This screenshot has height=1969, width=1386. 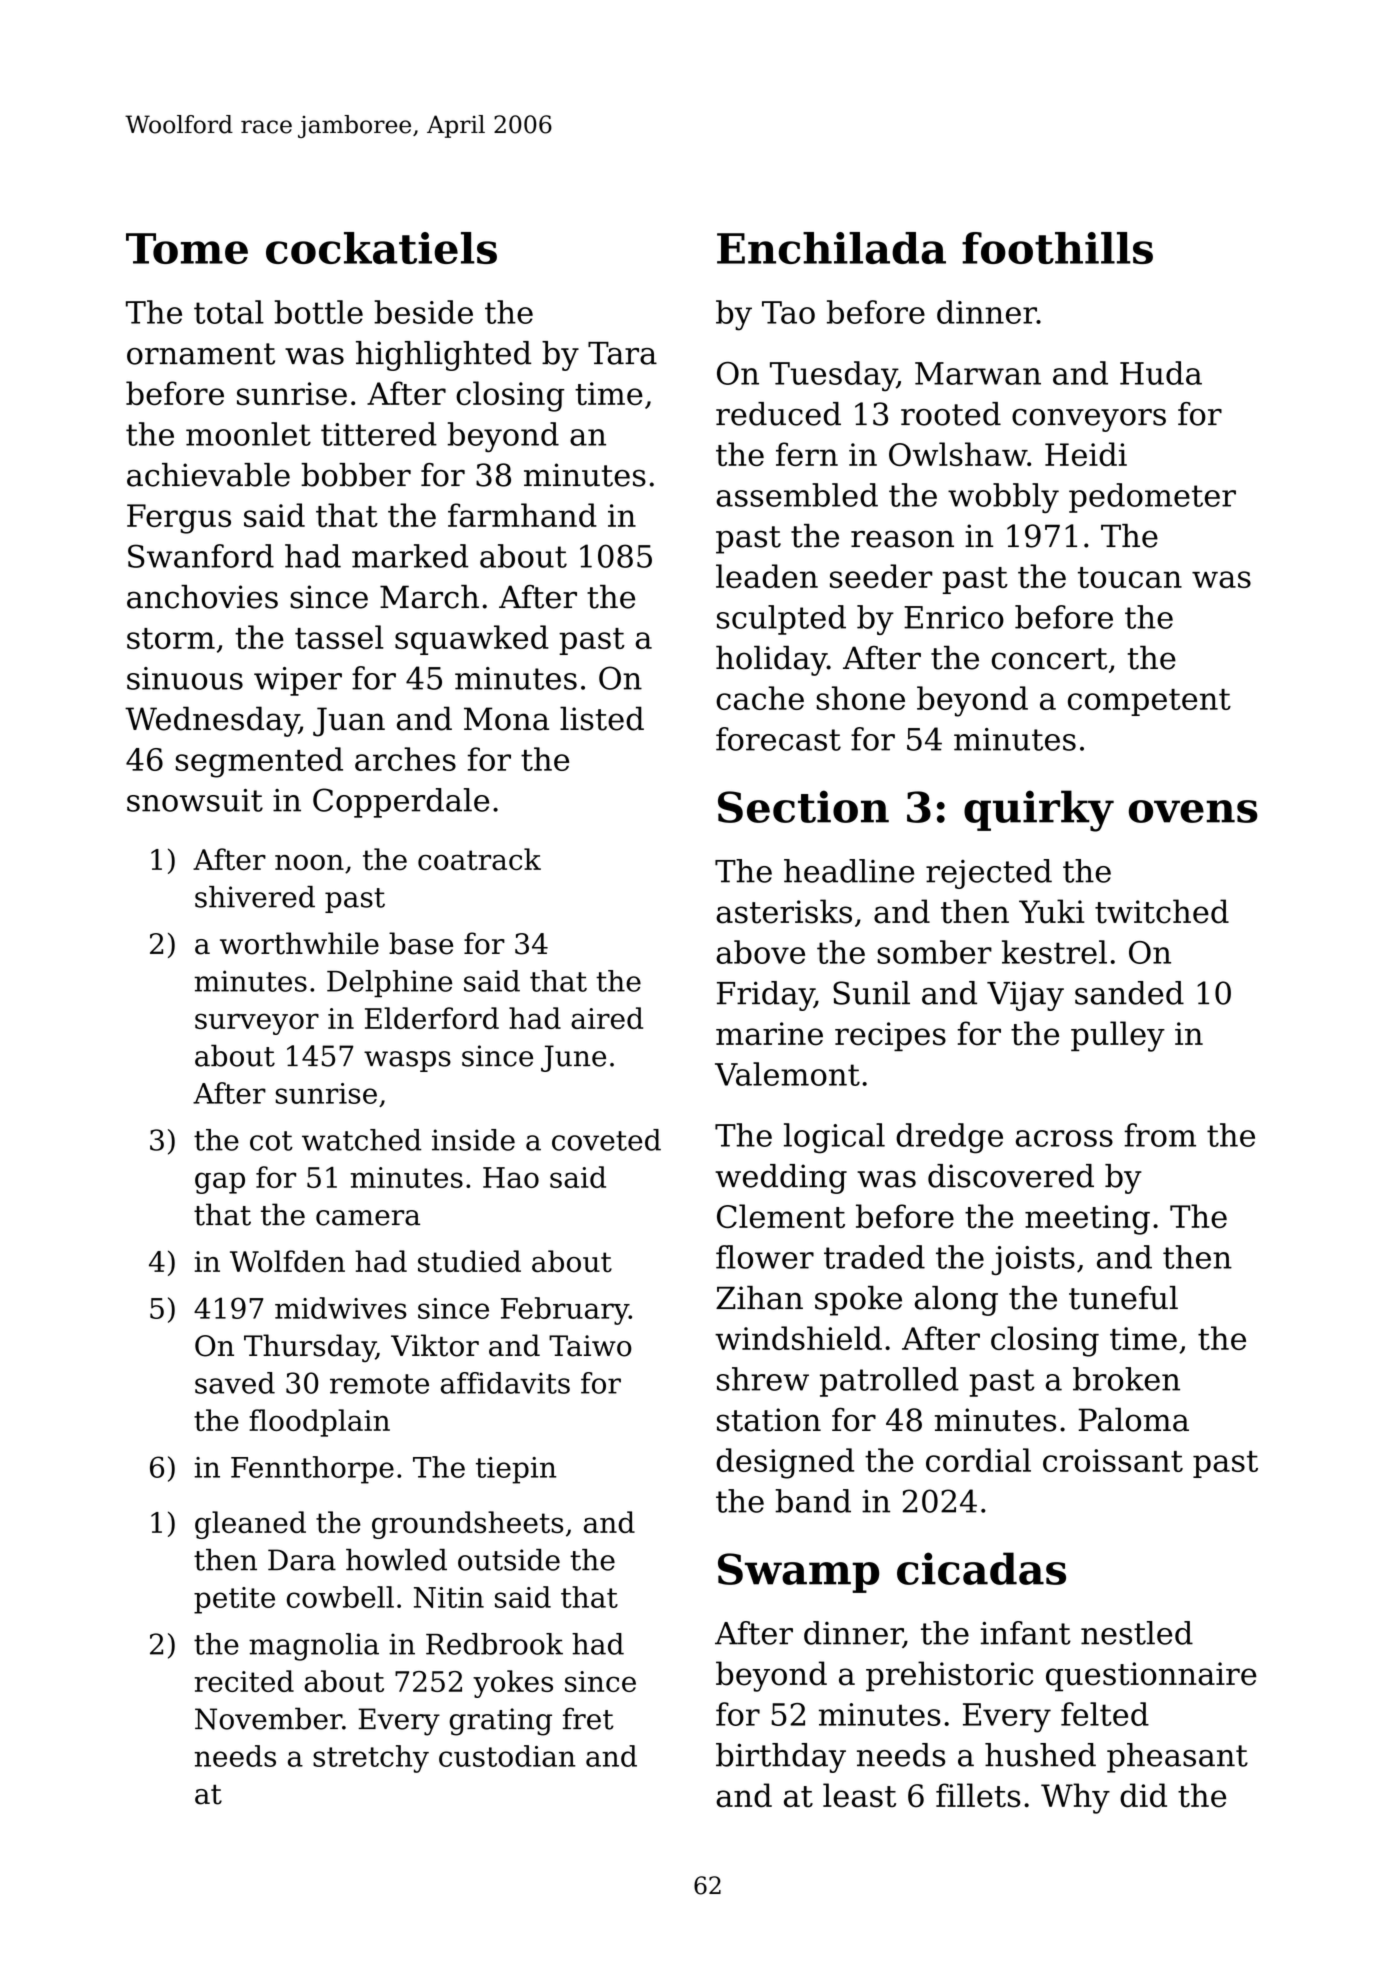 I want to click on did, so click(x=1143, y=1795).
